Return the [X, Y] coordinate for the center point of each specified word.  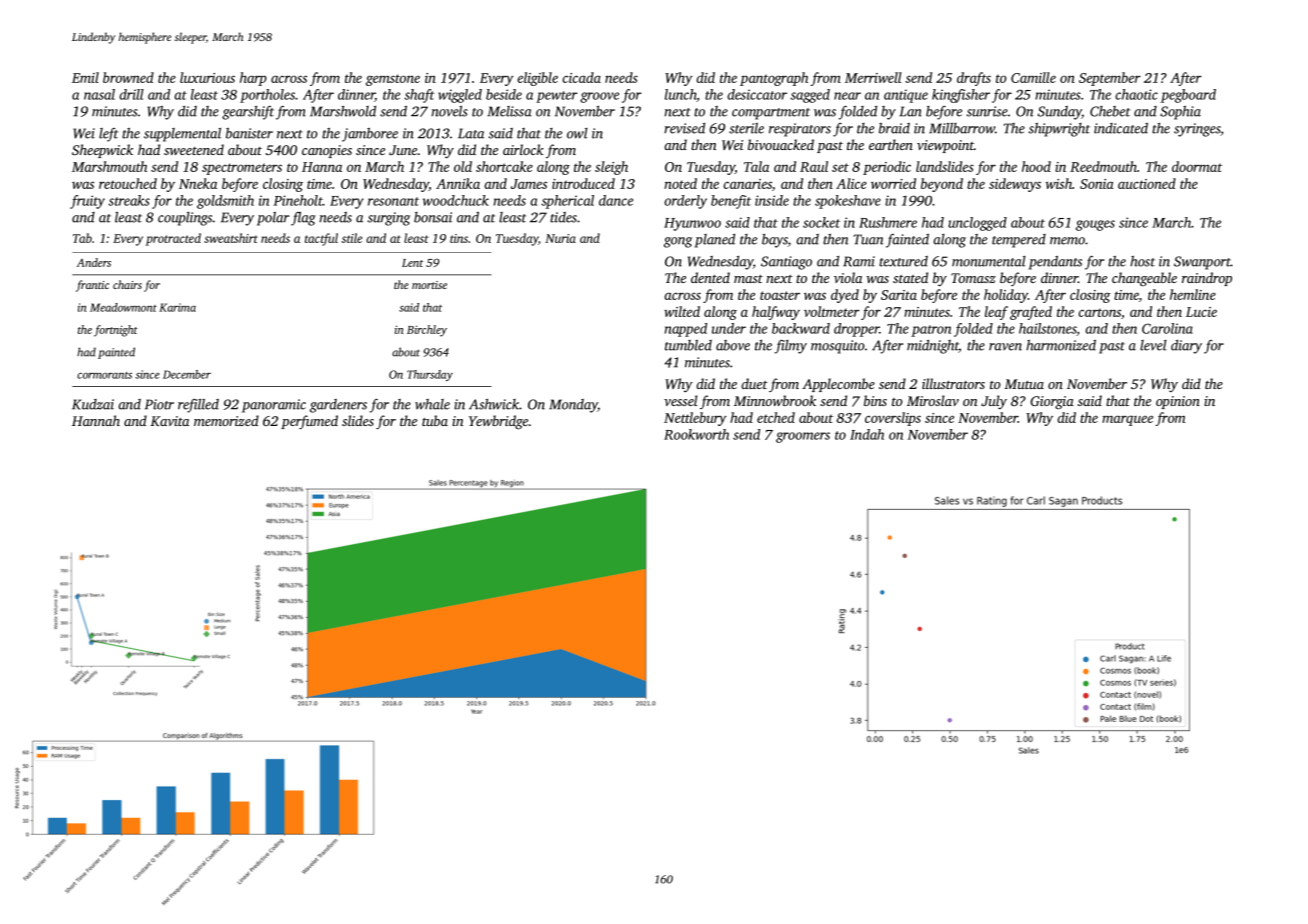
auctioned [1147, 183]
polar [273, 219]
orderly [685, 202]
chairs [127, 284]
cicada [581, 77]
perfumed [309, 422]
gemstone [393, 80]
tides [563, 217]
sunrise [987, 111]
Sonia [1097, 184]
